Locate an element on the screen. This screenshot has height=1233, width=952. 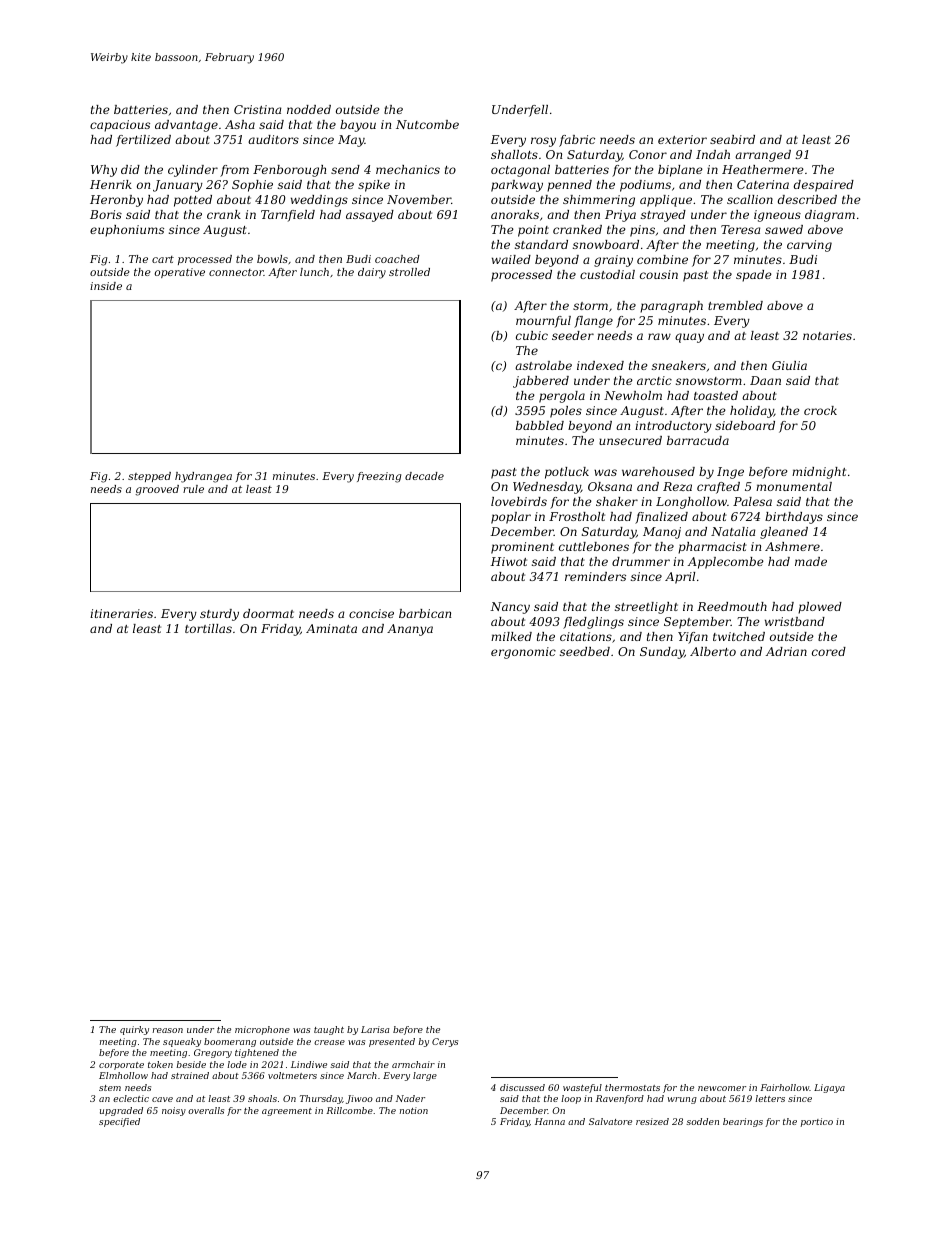
decade is located at coordinates (424, 476).
